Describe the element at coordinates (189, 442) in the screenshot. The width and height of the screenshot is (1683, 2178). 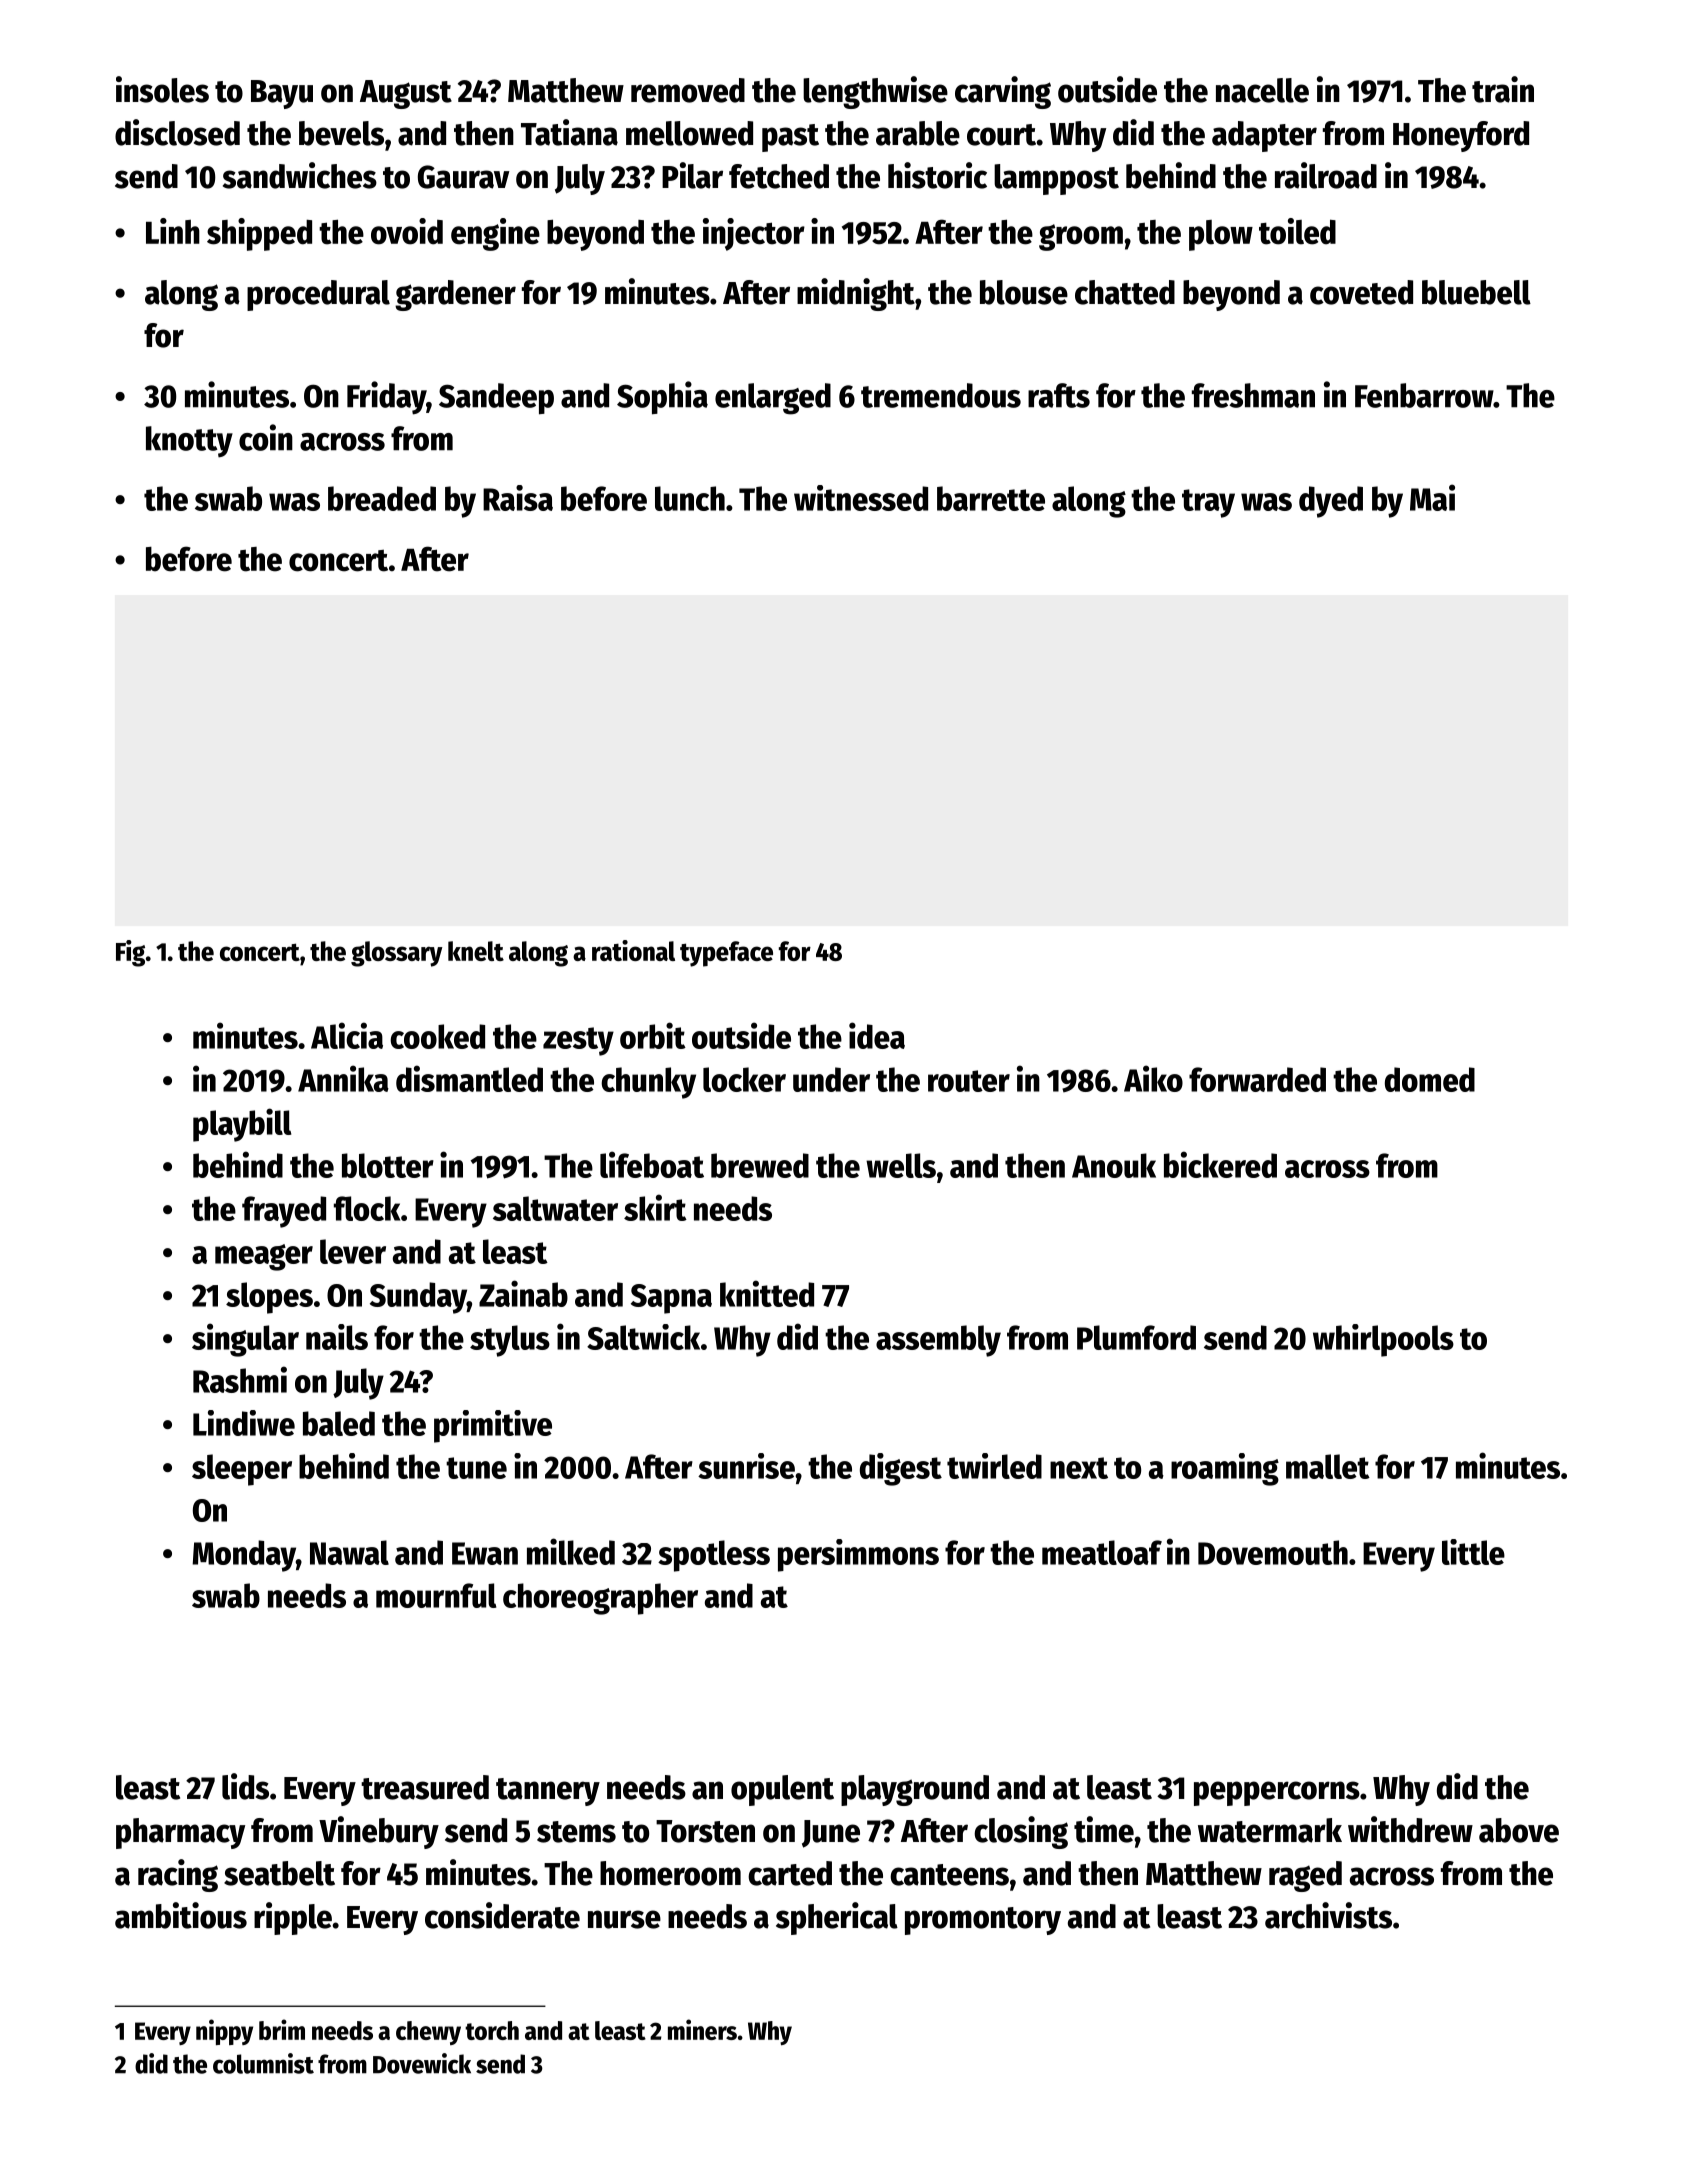
I see `knotty` at that location.
